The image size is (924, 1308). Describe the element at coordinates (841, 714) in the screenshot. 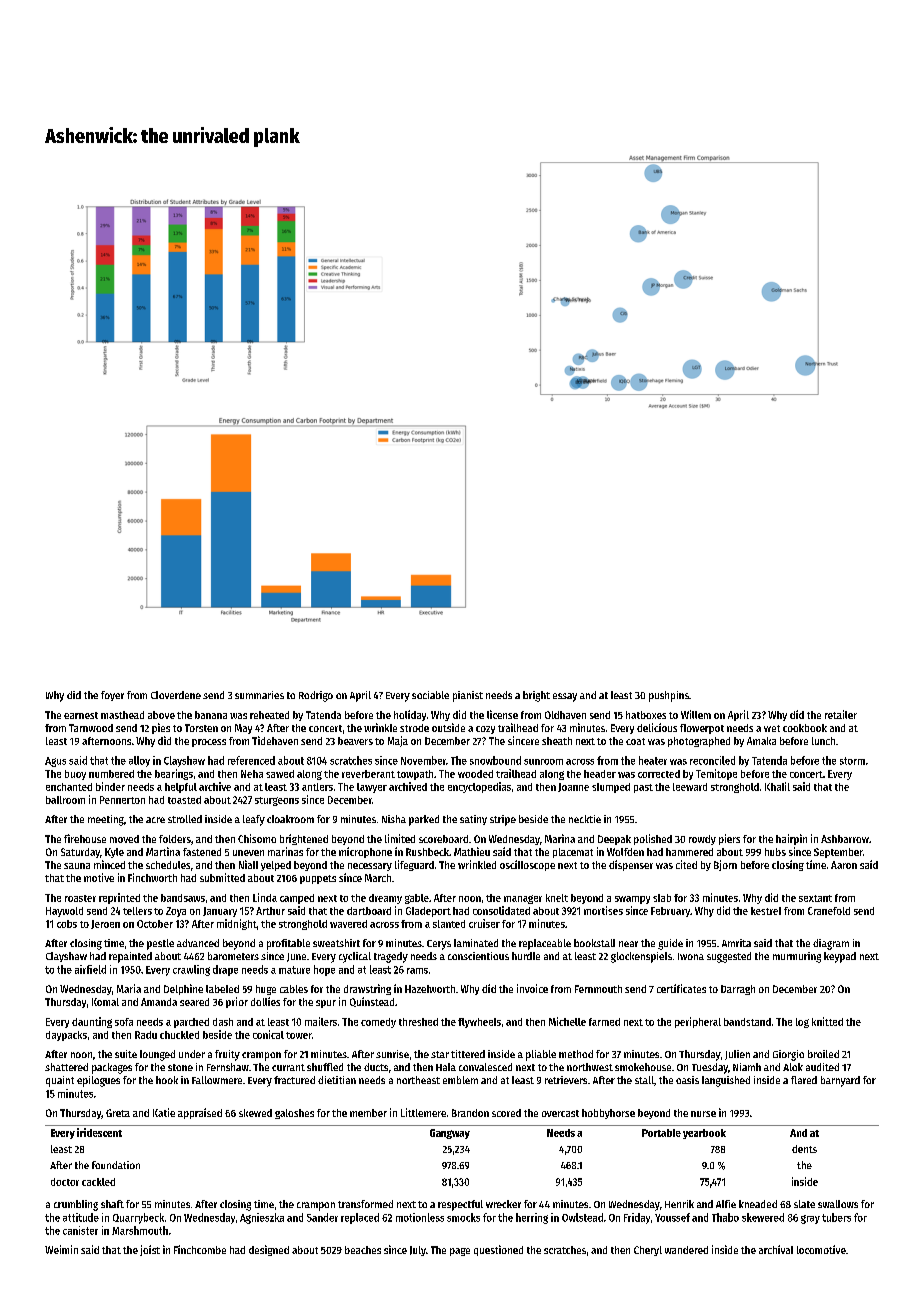

I see `retailer` at that location.
